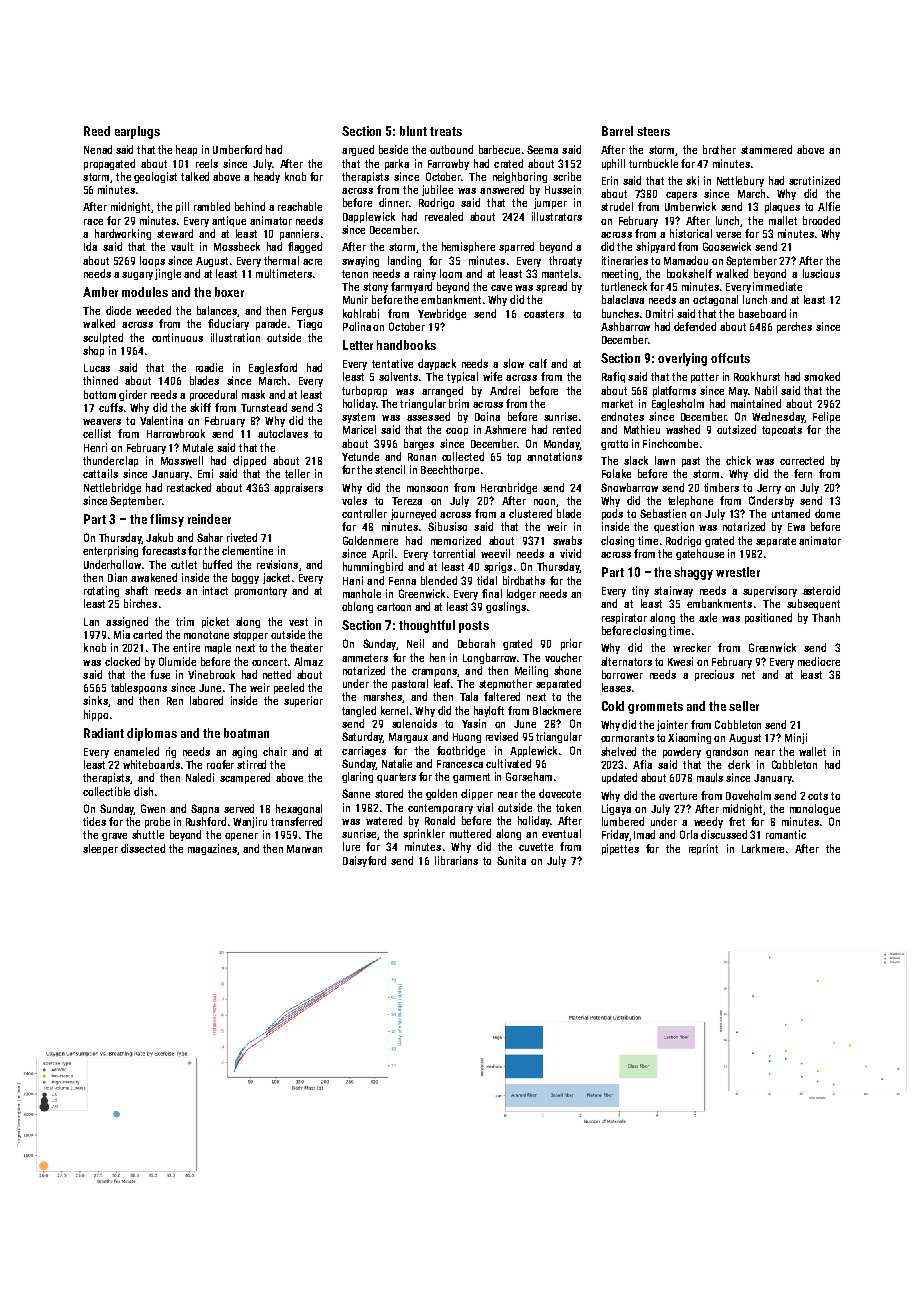  I want to click on leaf, so click(442, 683).
